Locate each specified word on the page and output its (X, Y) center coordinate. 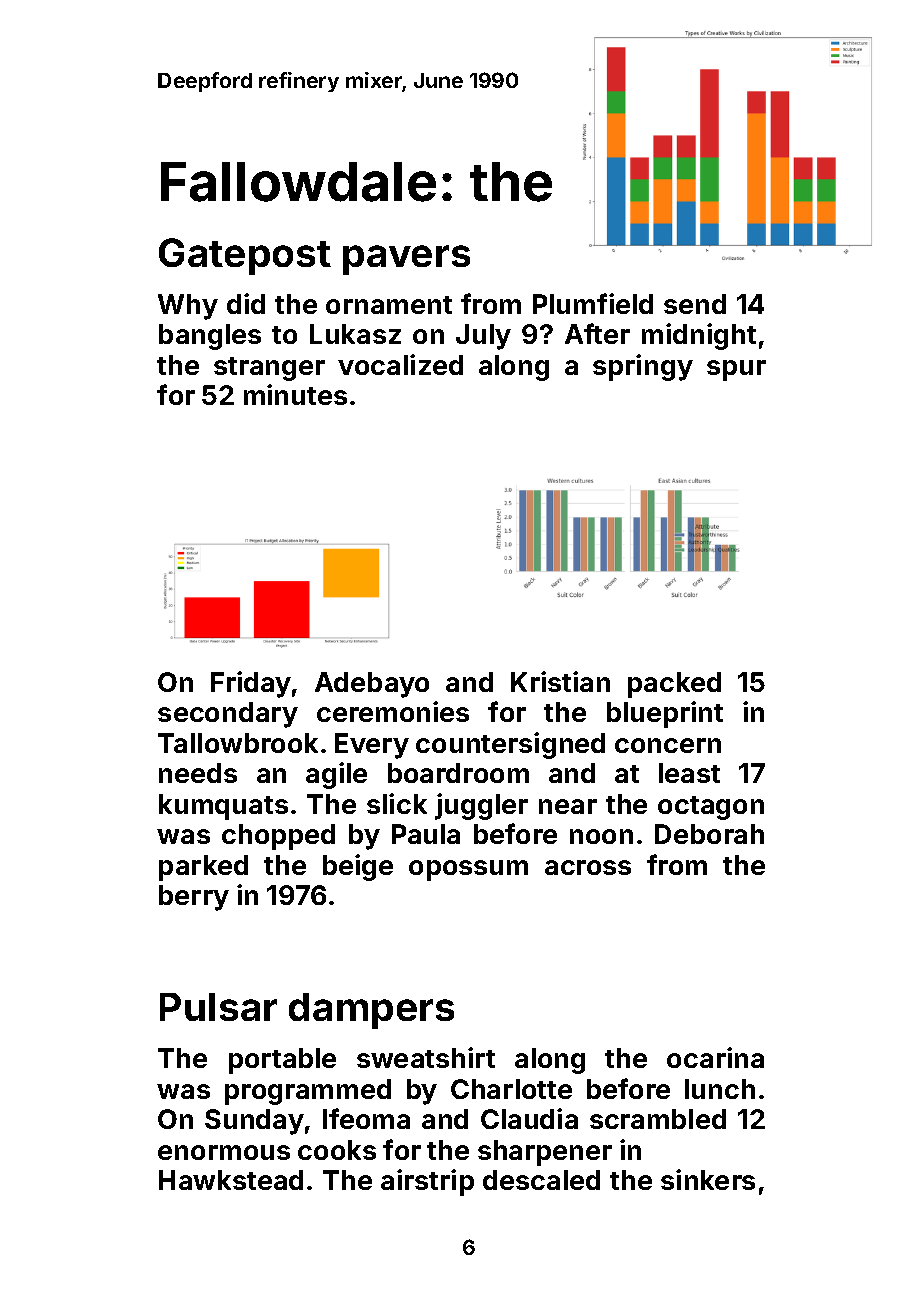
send (695, 304)
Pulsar (218, 1007)
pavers (406, 260)
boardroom (458, 773)
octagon (711, 808)
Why (188, 307)
